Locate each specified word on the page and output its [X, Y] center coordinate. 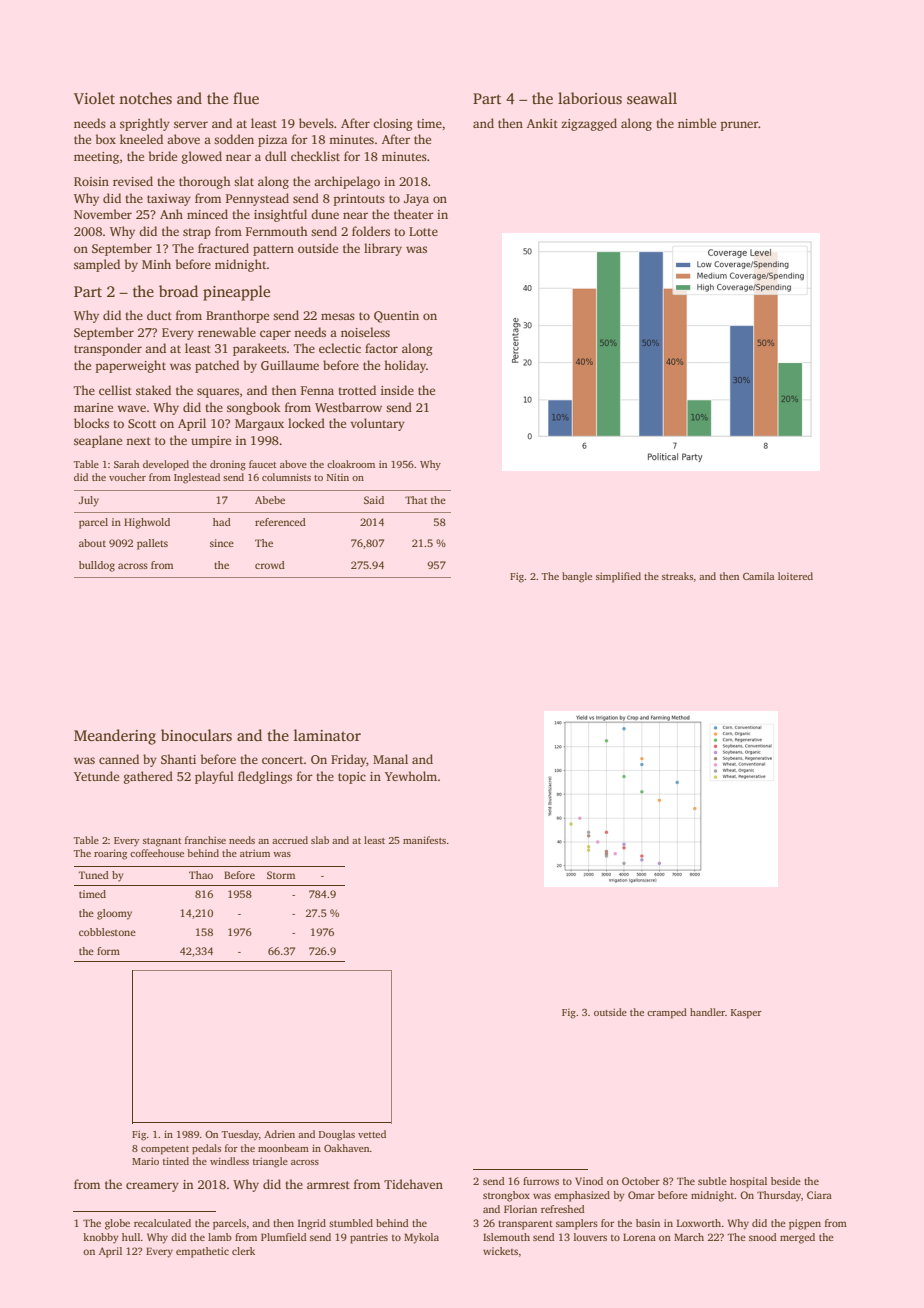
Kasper [746, 1014]
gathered [148, 777]
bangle [577, 577]
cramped [667, 1013]
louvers [590, 1237]
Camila [759, 576]
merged [797, 1238]
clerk [243, 1251]
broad [178, 291]
